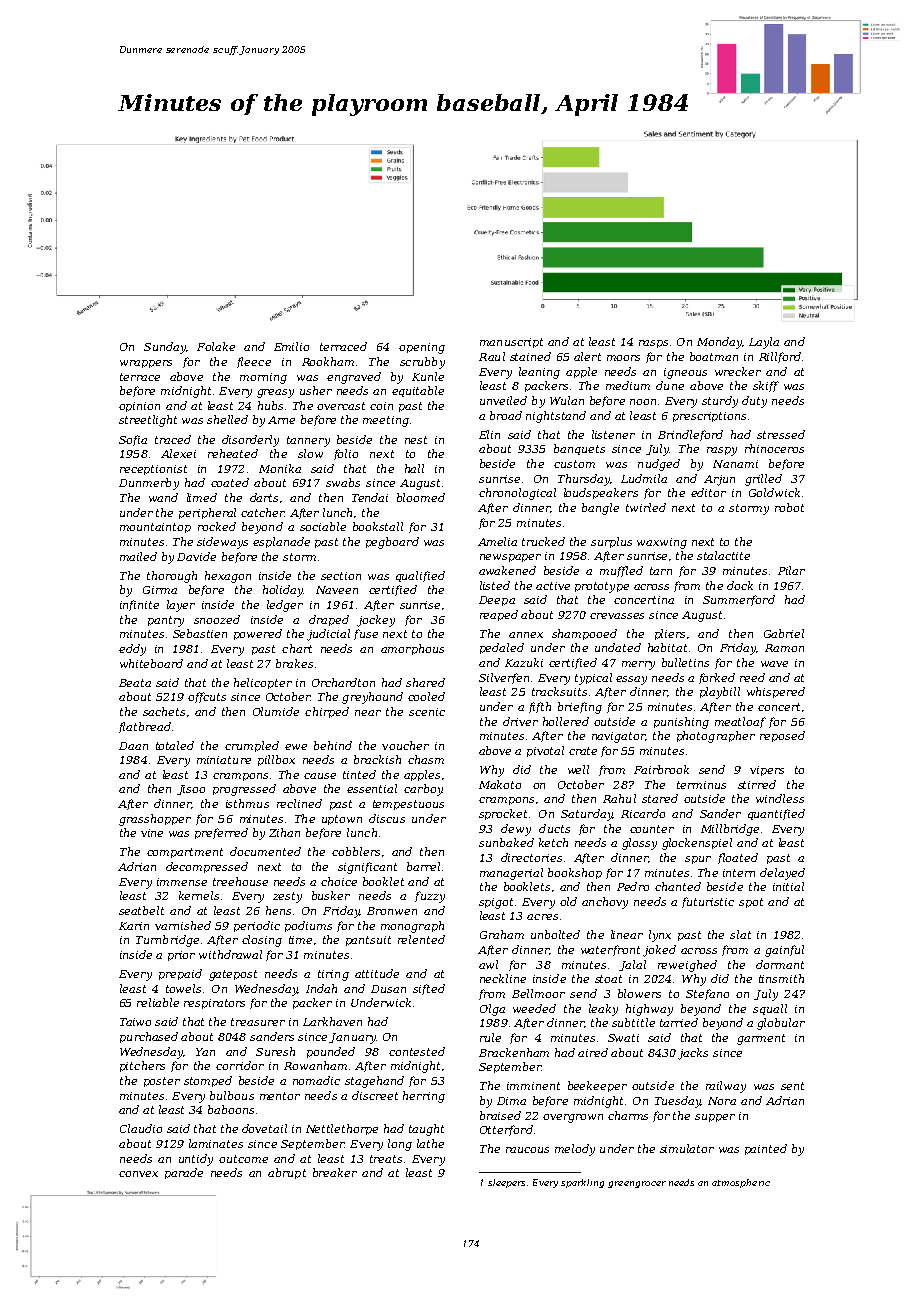  I want to click on pillbox, so click(276, 760).
